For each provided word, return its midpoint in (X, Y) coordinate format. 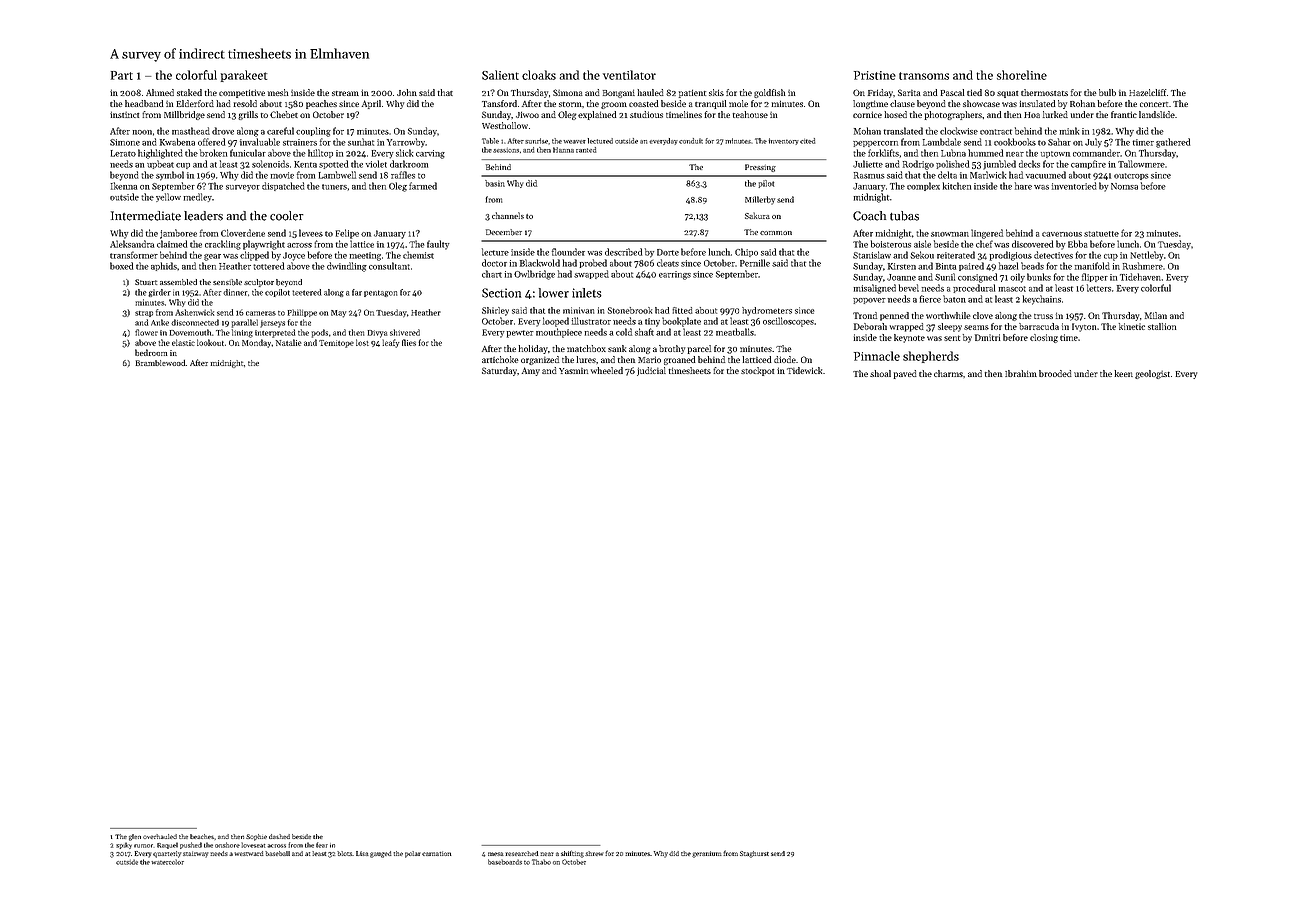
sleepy (950, 327)
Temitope (336, 344)
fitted (682, 310)
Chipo (746, 252)
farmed (423, 186)
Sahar (1059, 142)
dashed (279, 836)
